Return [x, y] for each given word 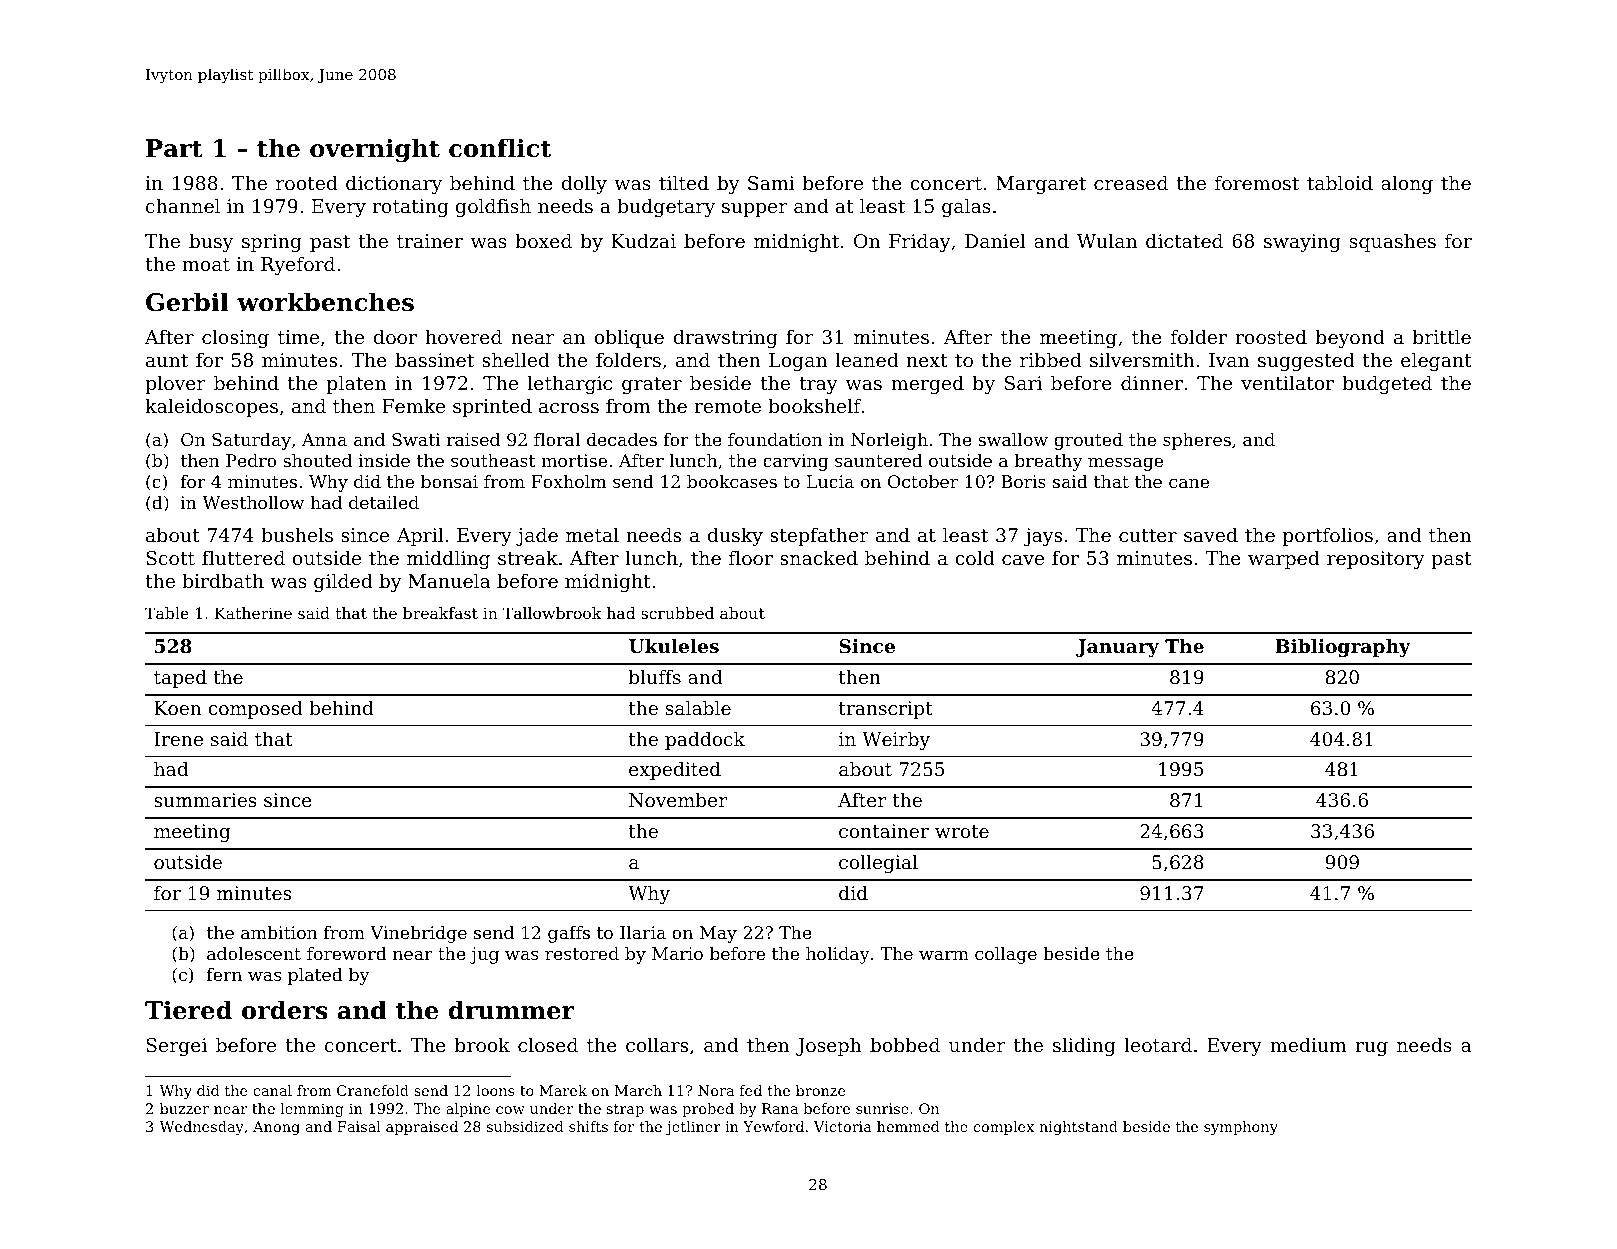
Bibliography [1342, 648]
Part [174, 148]
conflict [500, 148]
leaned [867, 359]
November [678, 800]
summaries [205, 800]
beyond [1350, 338]
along [1407, 184]
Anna [324, 439]
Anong [276, 1128]
